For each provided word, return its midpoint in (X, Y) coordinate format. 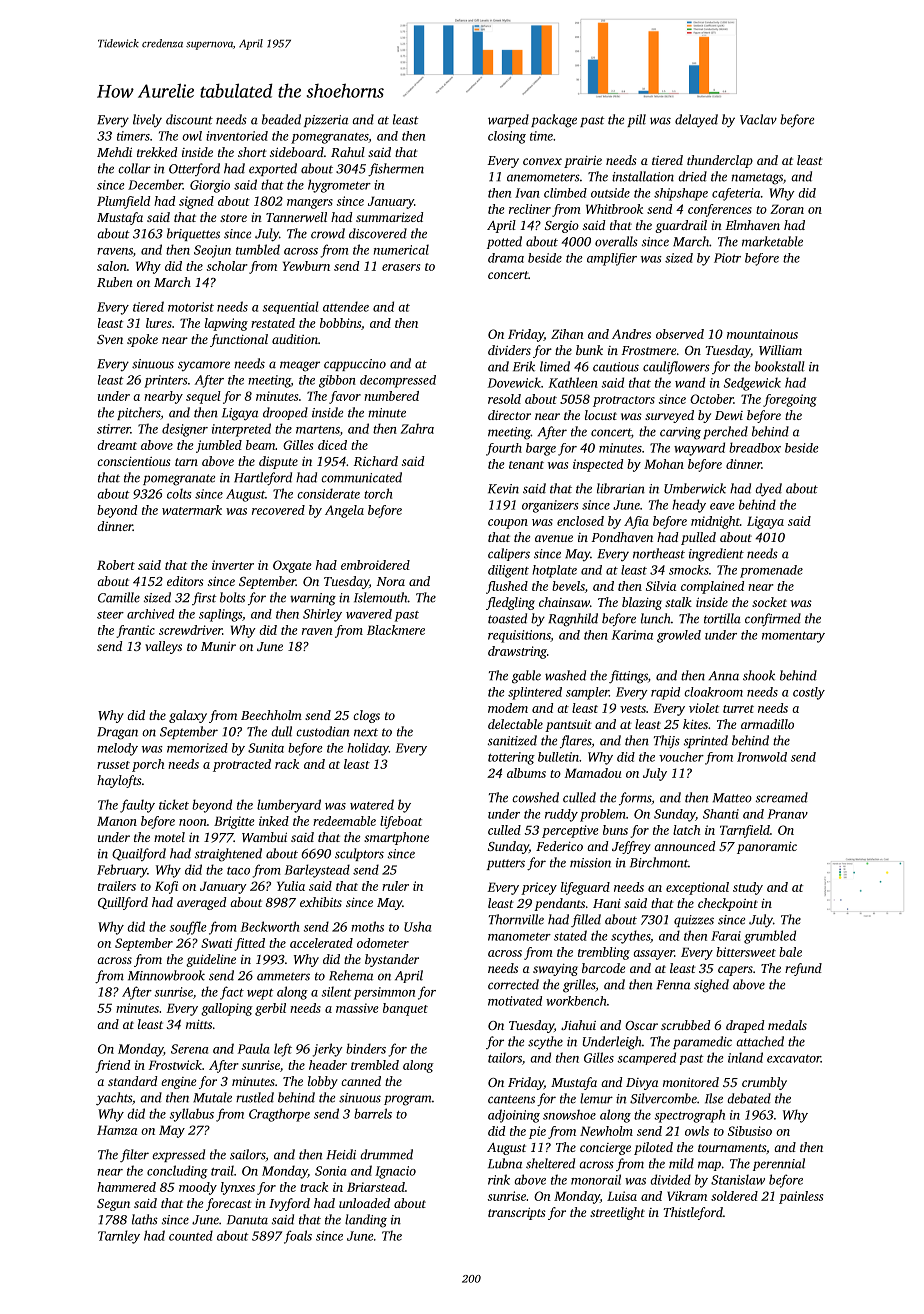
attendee (346, 306)
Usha (417, 926)
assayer (653, 955)
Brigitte (234, 822)
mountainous (762, 334)
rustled (255, 1097)
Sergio (562, 227)
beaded (281, 119)
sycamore (204, 366)
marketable (772, 241)
